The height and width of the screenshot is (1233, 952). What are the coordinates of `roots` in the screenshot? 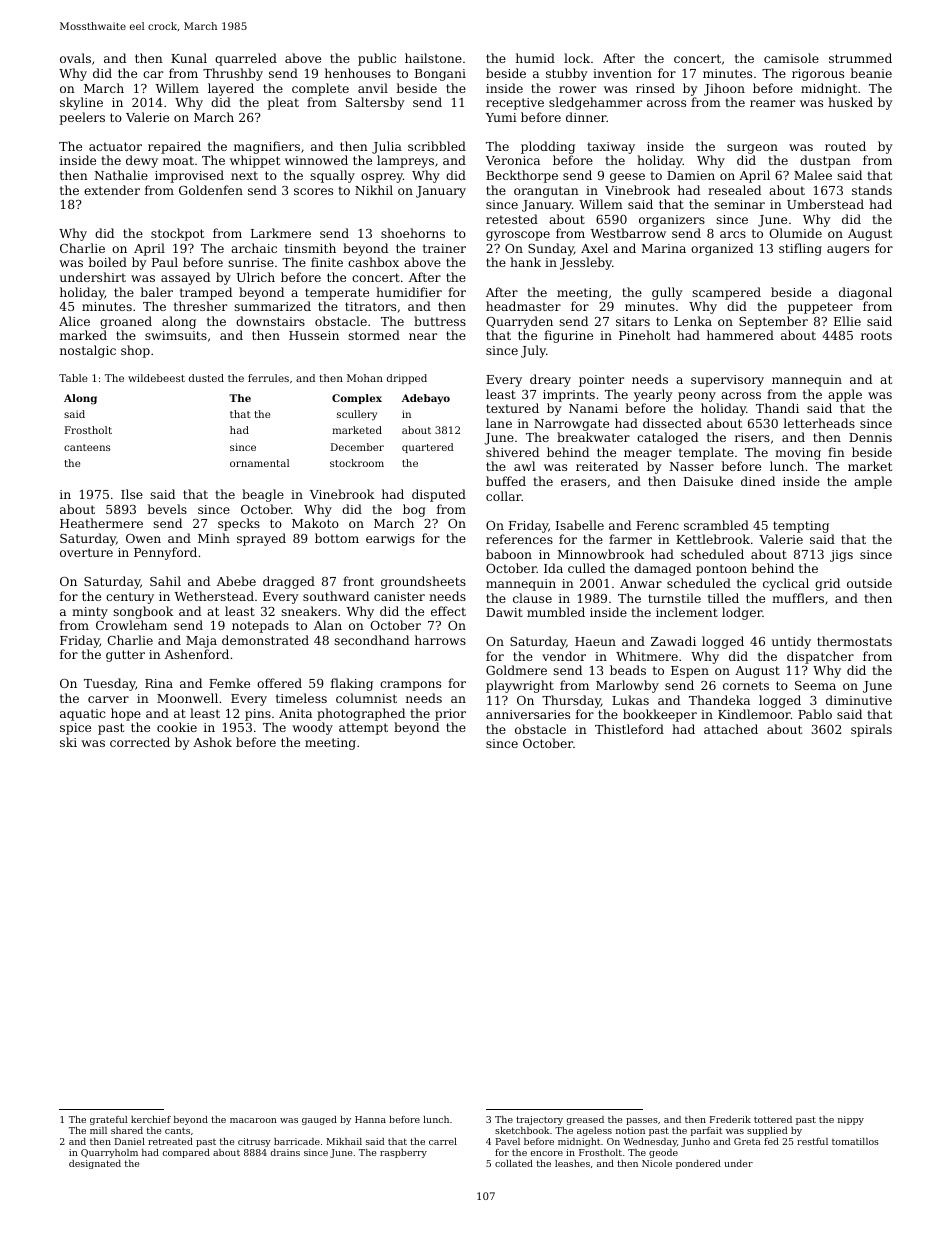 It's located at (876, 335).
